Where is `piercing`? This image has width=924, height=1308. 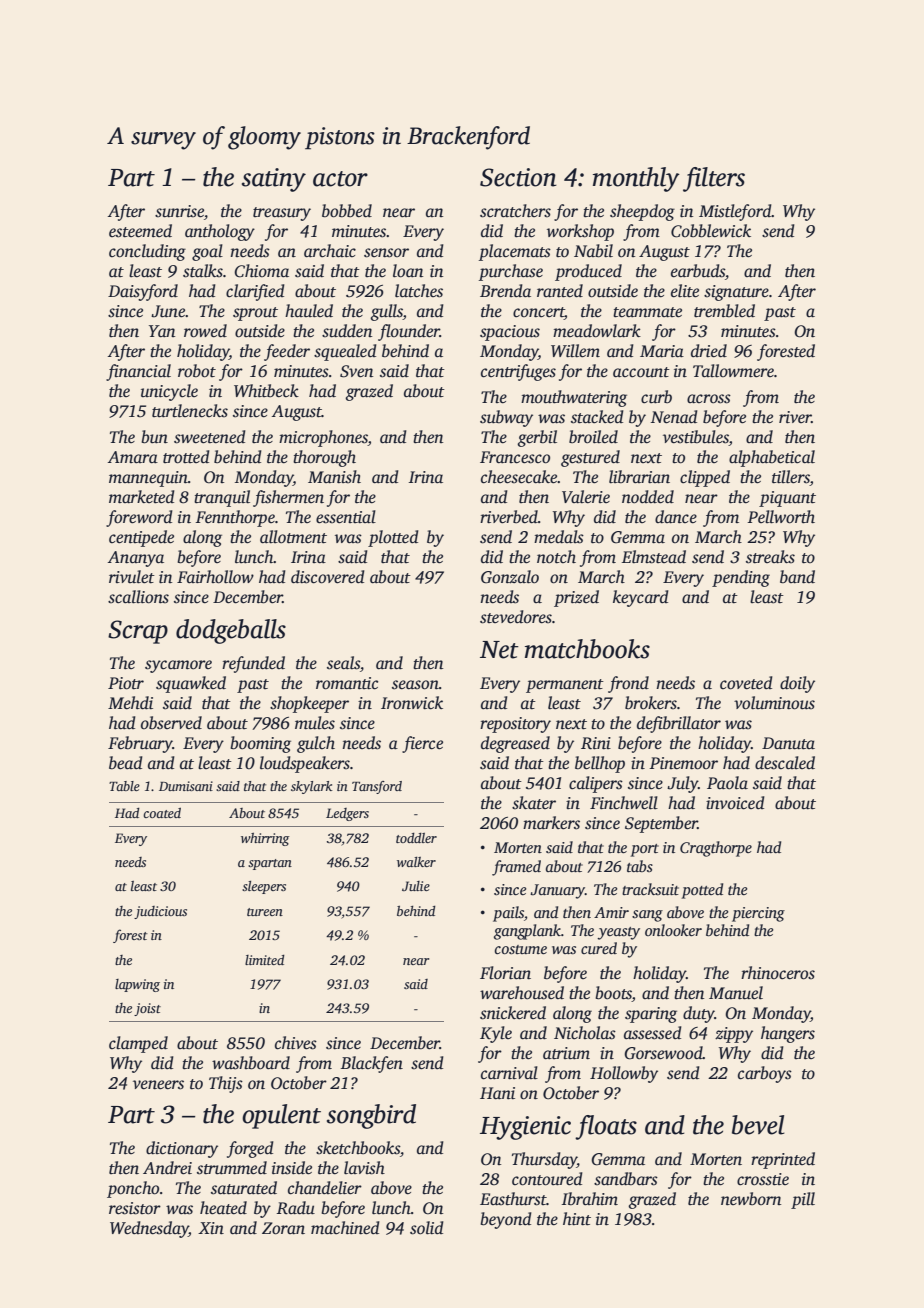
piercing is located at coordinates (758, 914).
